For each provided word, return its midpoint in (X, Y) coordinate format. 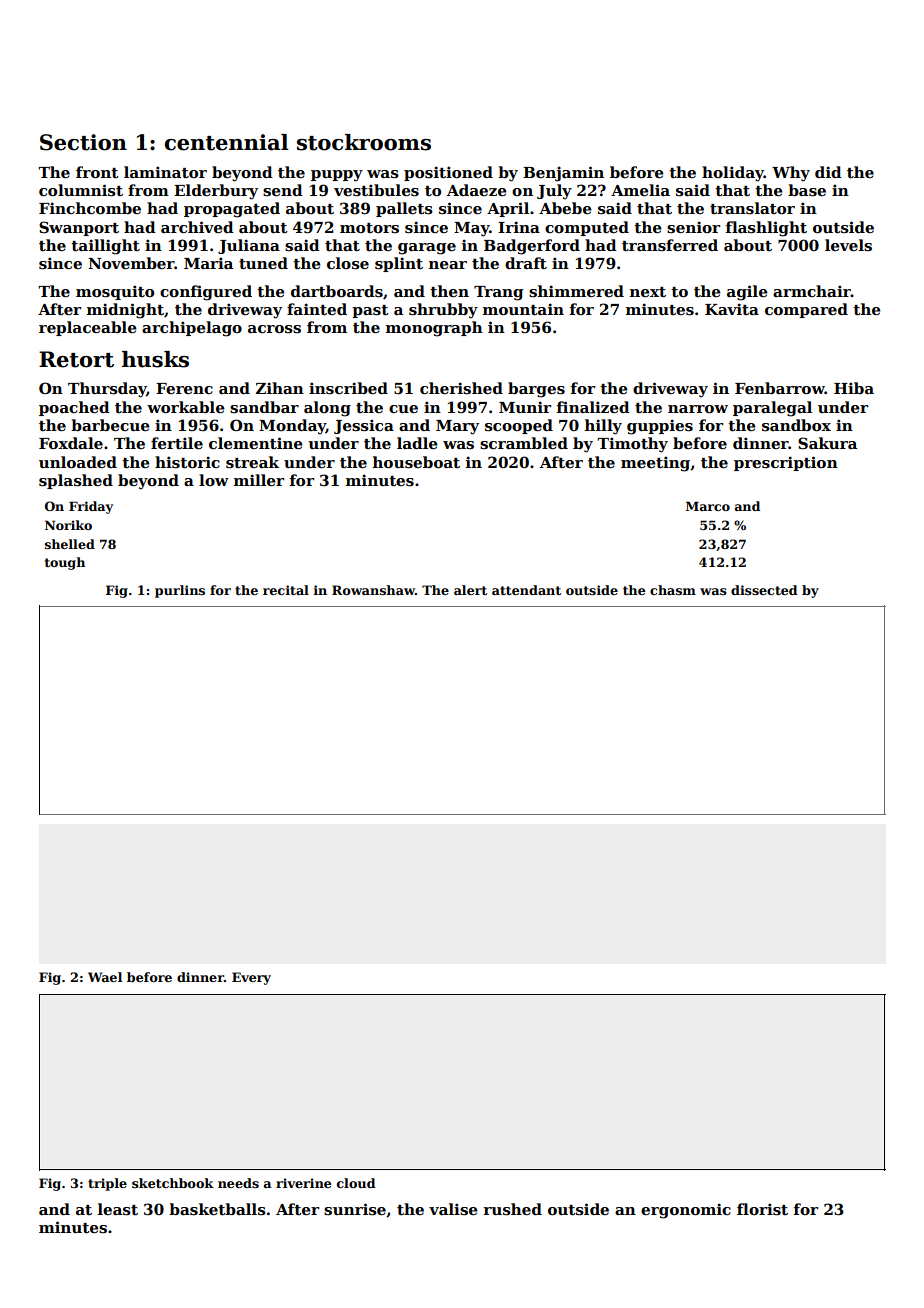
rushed (513, 1209)
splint (399, 264)
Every (251, 978)
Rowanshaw (373, 590)
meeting (655, 464)
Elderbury (216, 192)
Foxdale (71, 443)
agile (747, 293)
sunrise (355, 1209)
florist (762, 1209)
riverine (303, 1183)
